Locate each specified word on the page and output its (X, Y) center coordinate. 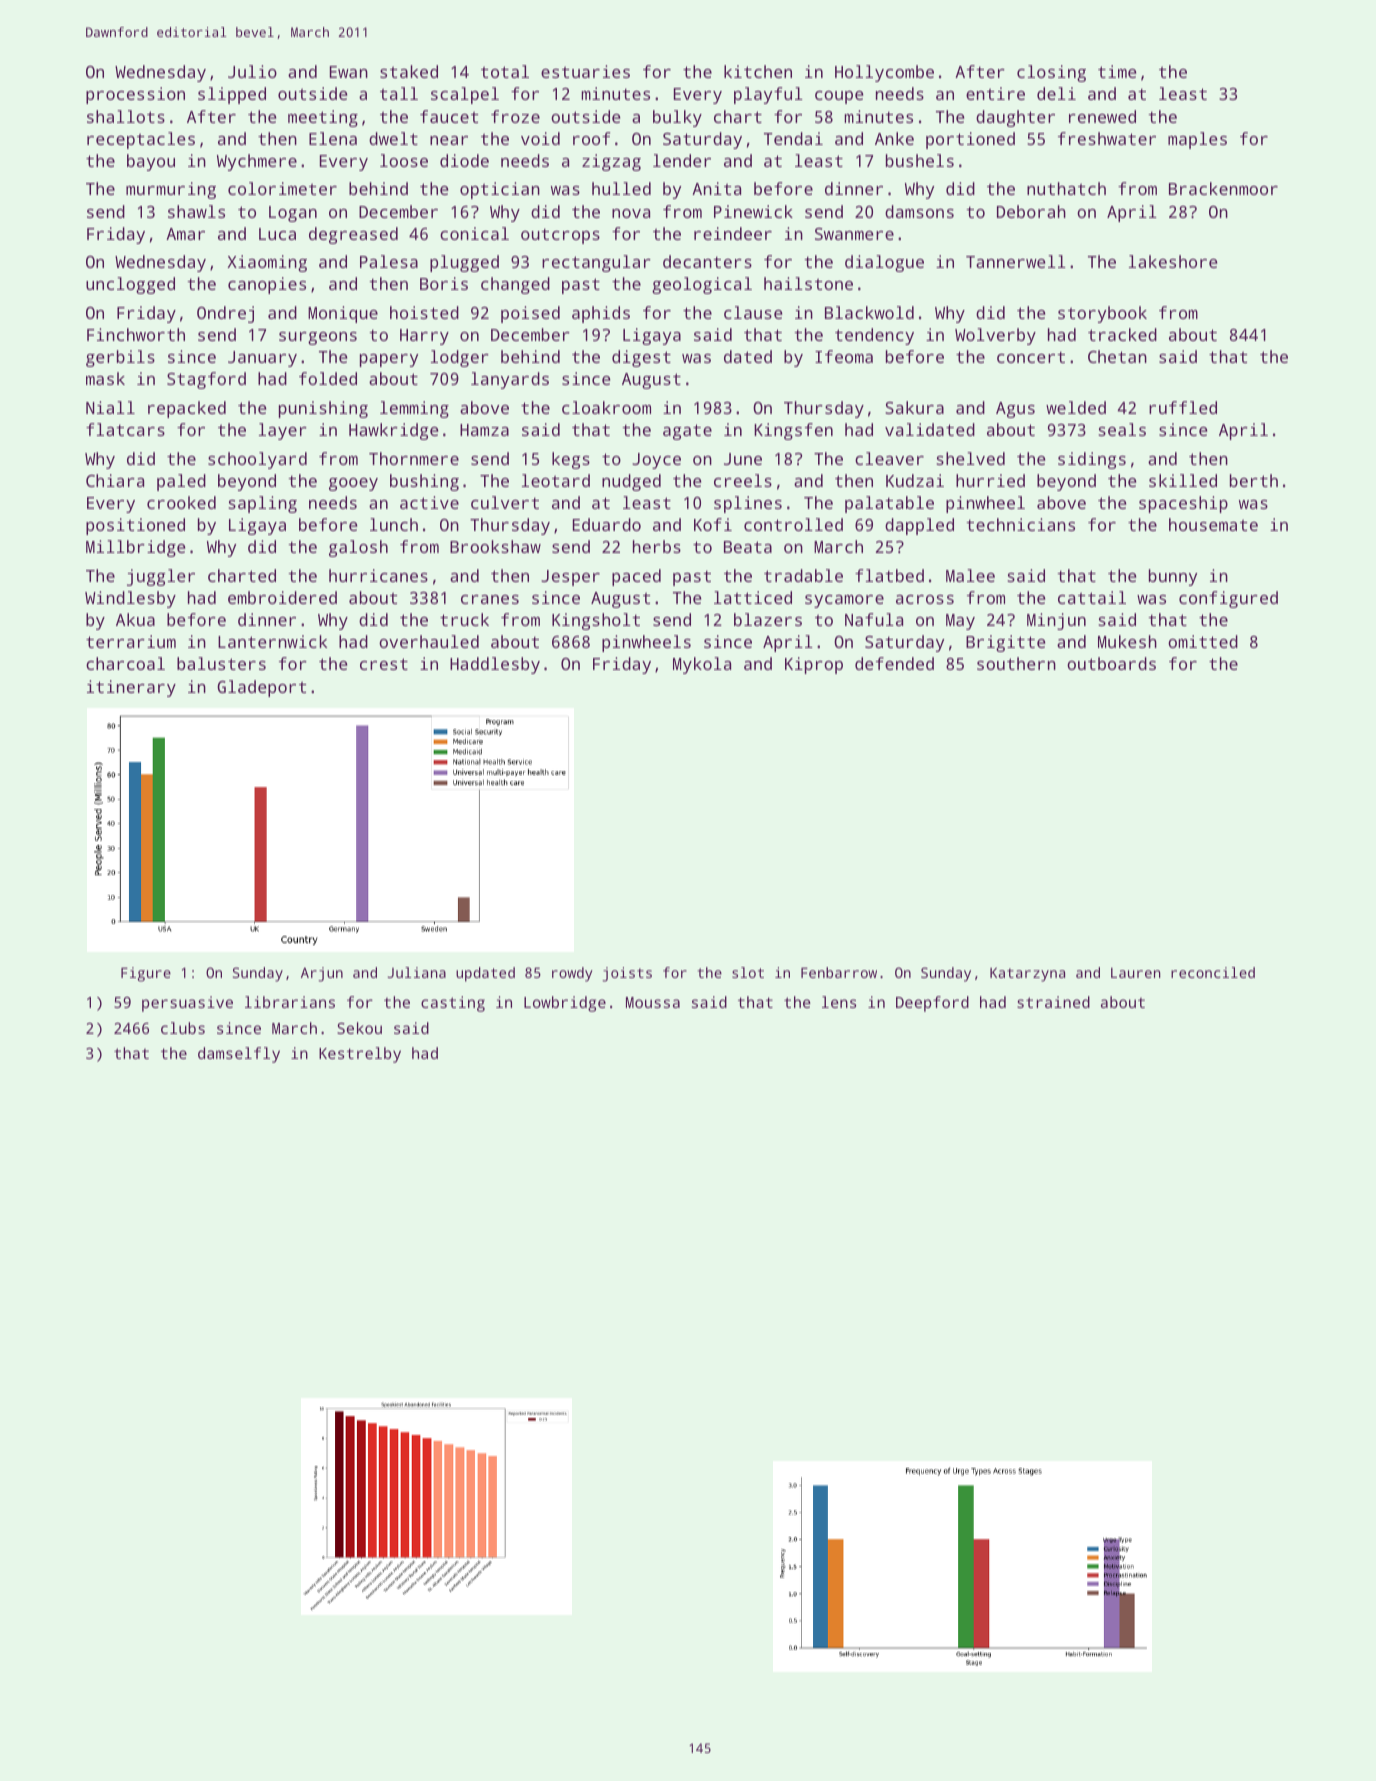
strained (1053, 1002)
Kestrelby (360, 1055)
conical (474, 233)
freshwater (1107, 138)
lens (839, 1002)
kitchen (758, 71)
